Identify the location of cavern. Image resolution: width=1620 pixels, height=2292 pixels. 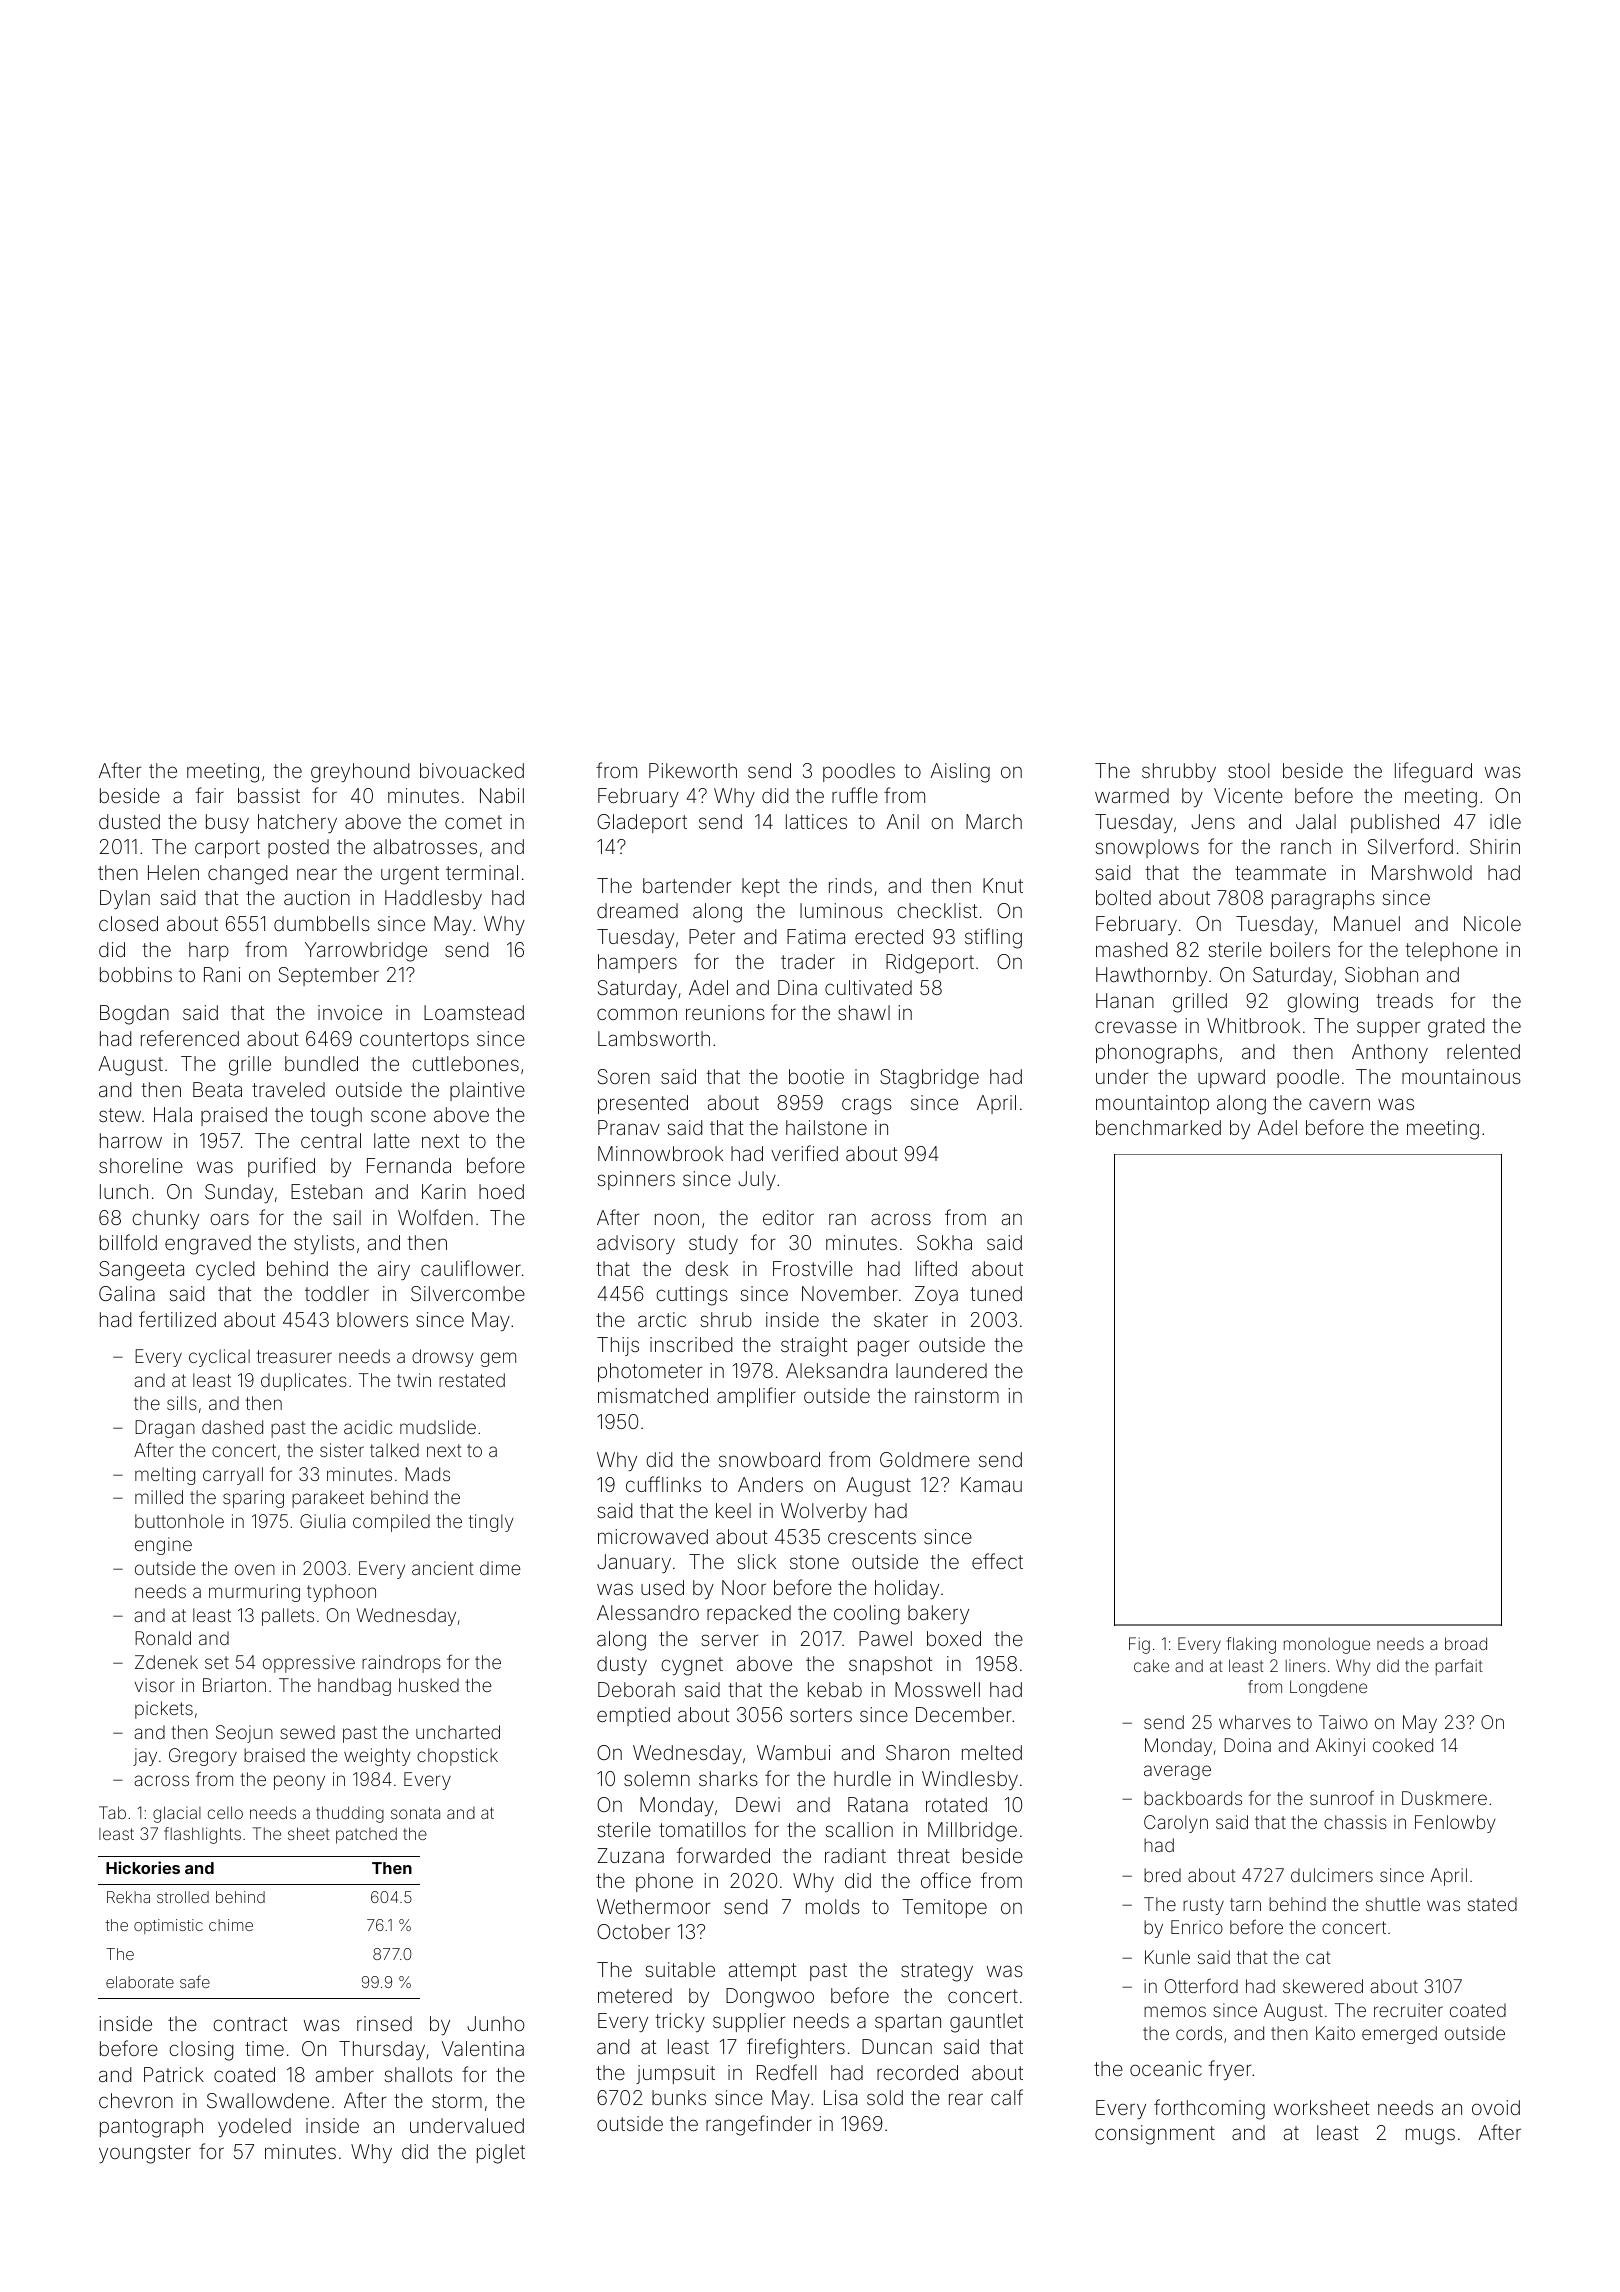
(1339, 1104).
